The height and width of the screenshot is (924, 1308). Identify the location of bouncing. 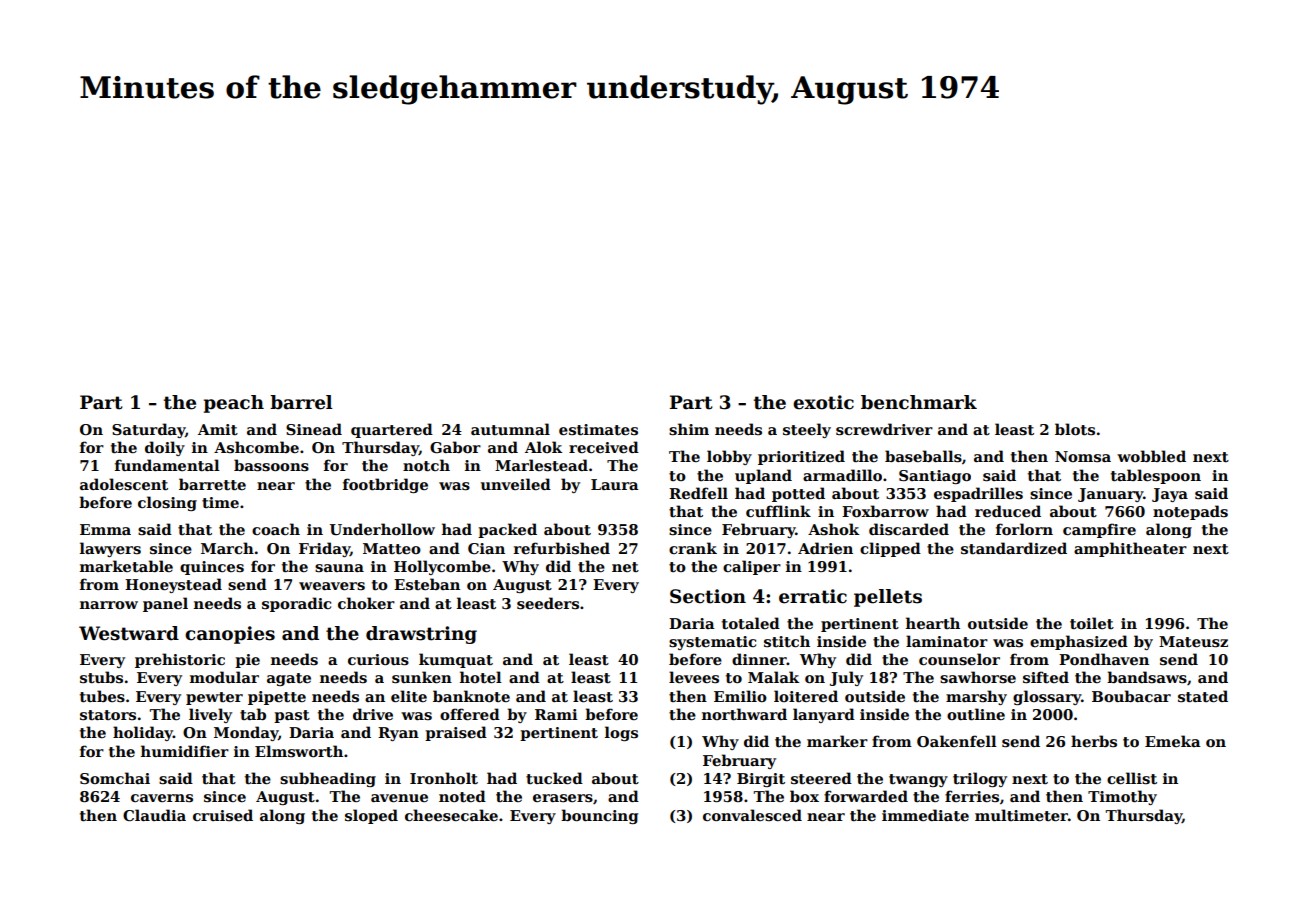
(599, 816).
